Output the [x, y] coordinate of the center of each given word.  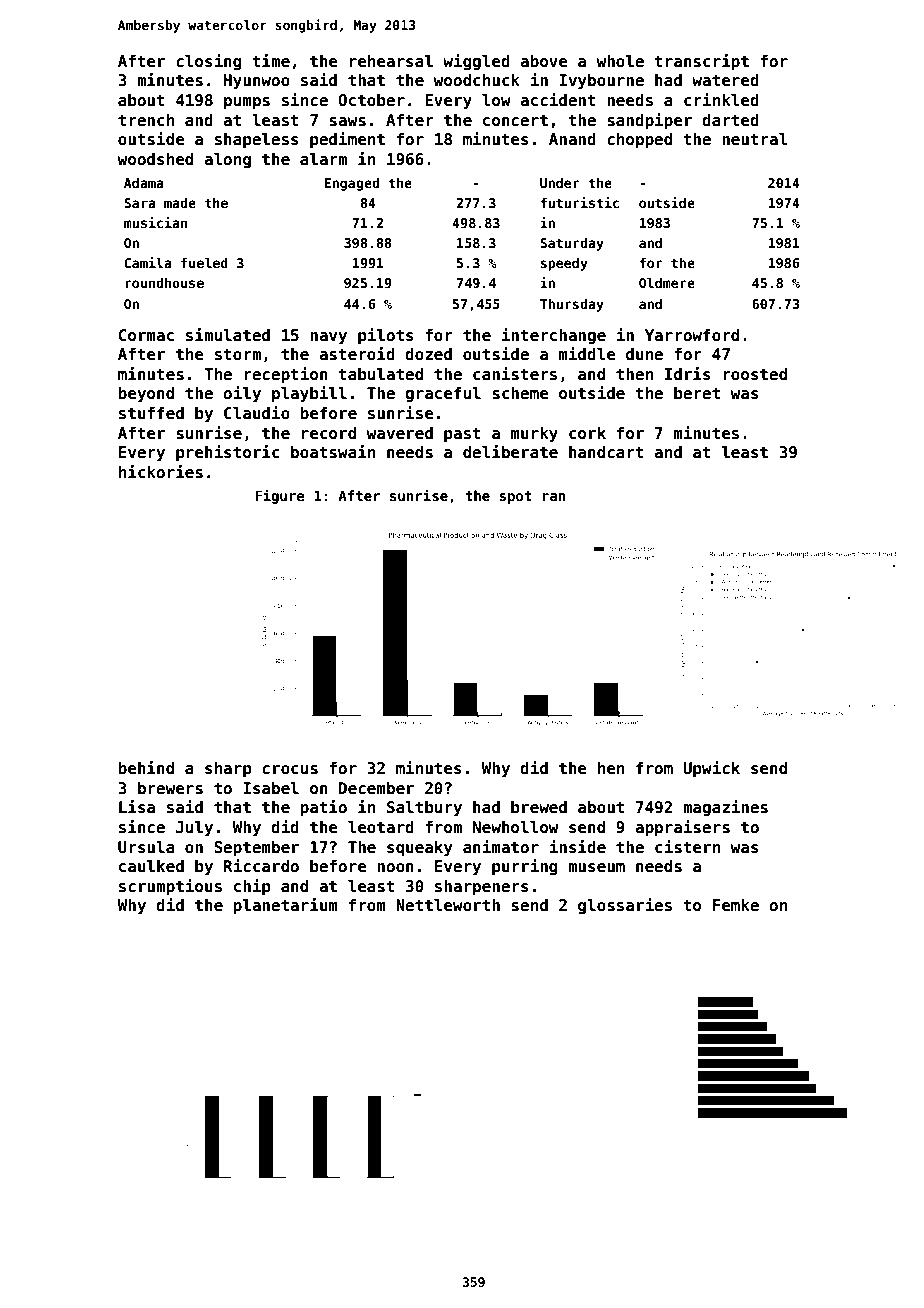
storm [238, 355]
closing [209, 62]
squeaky [420, 849]
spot [516, 497]
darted [730, 120]
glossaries [625, 906]
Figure [280, 496]
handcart [606, 452]
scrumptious [170, 887]
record [329, 433]
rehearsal [391, 61]
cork [587, 433]
